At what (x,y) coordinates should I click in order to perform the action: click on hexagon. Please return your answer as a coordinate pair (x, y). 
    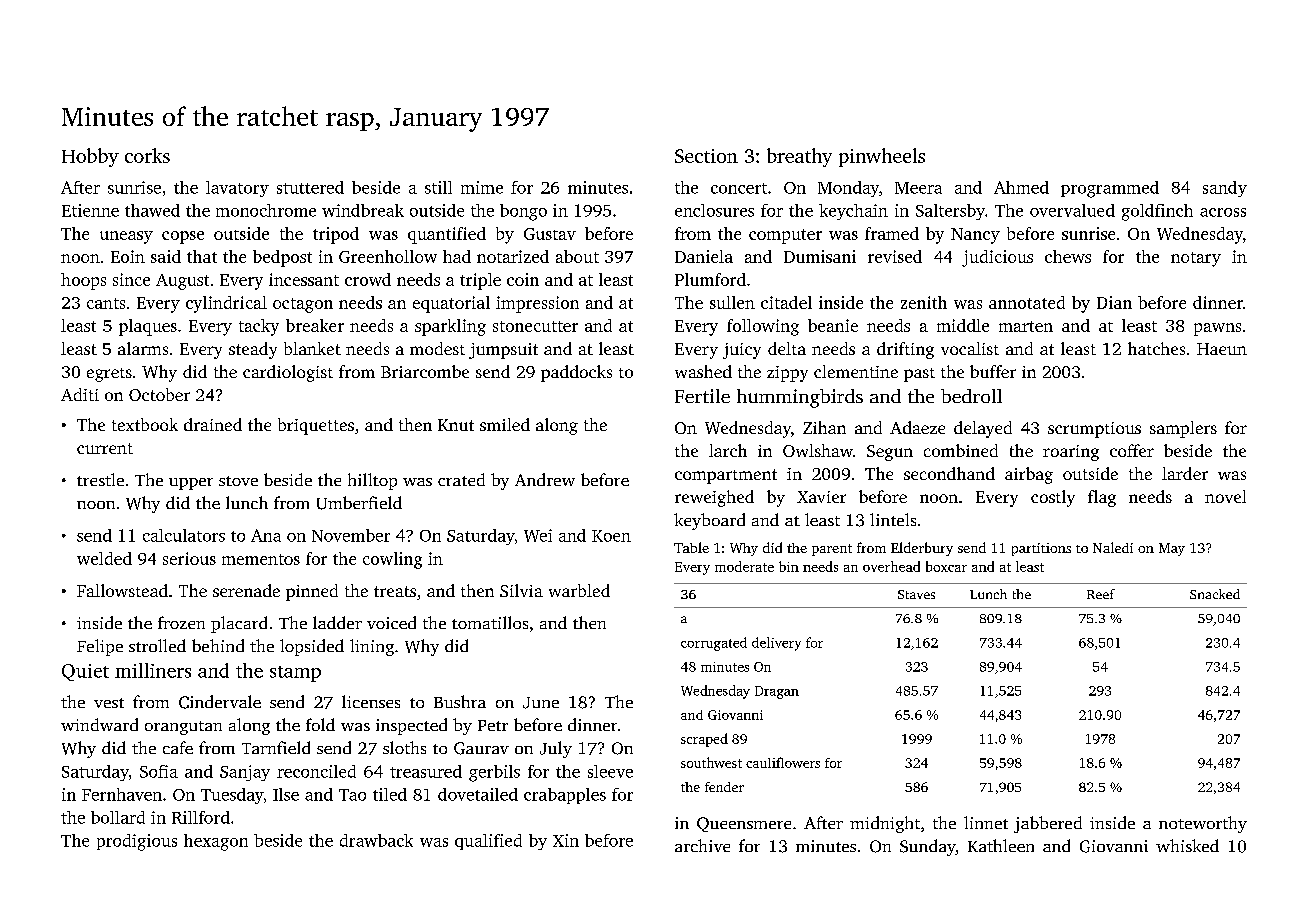
    Looking at the image, I should click on (216, 842).
